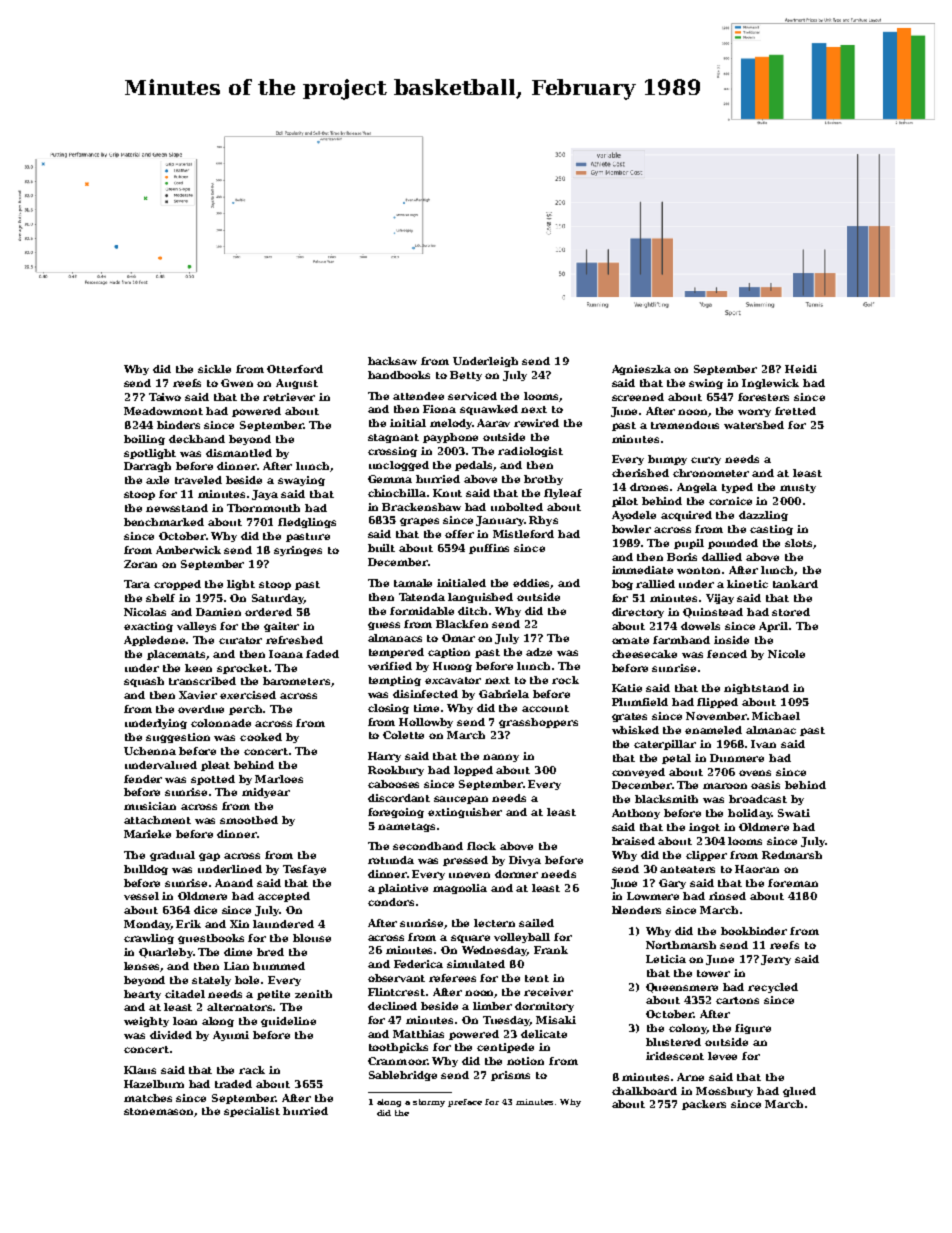 This image has width=952, height=1233. Describe the element at coordinates (159, 1112) in the image. I see `stonemason` at that location.
